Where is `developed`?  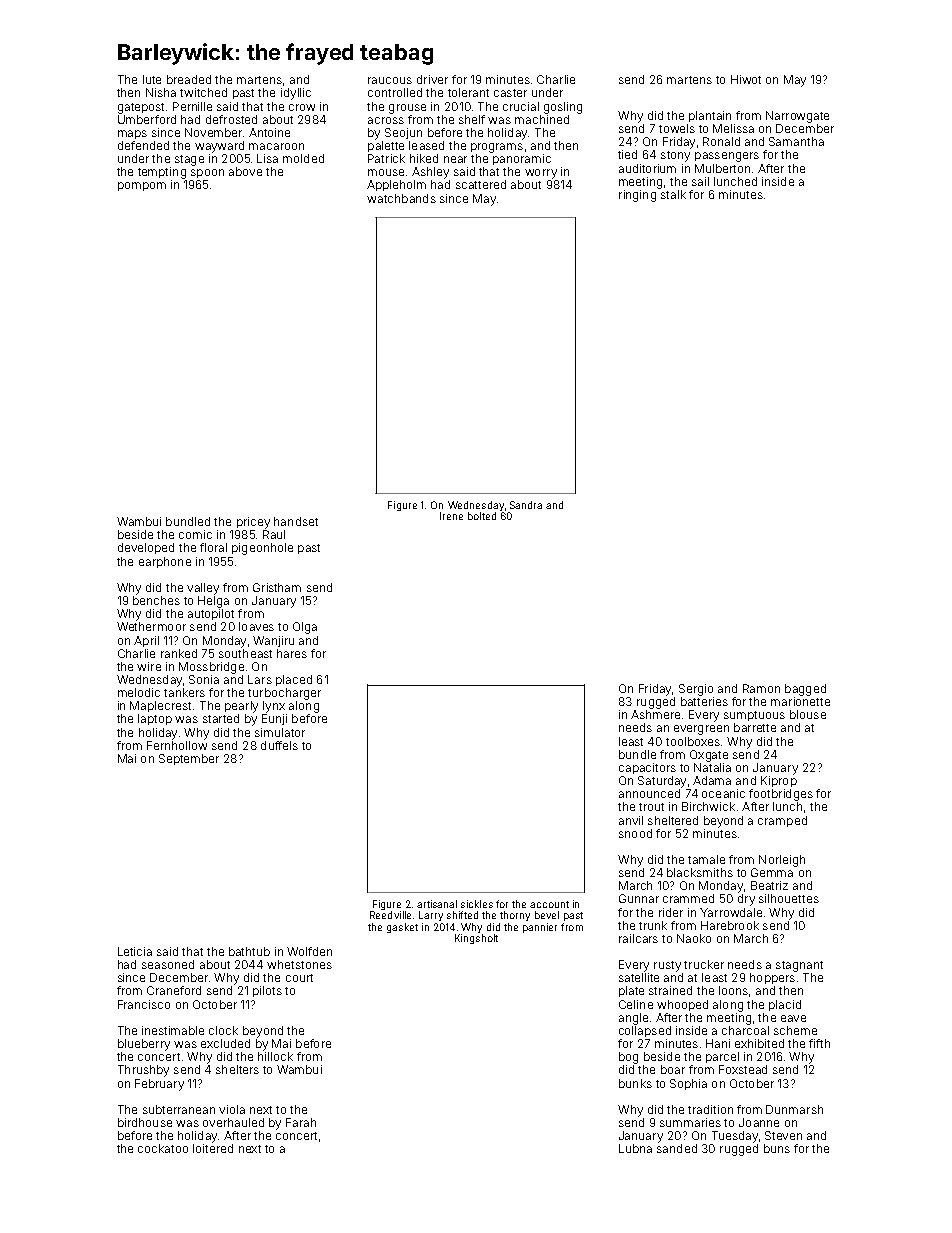 developed is located at coordinates (146, 548).
